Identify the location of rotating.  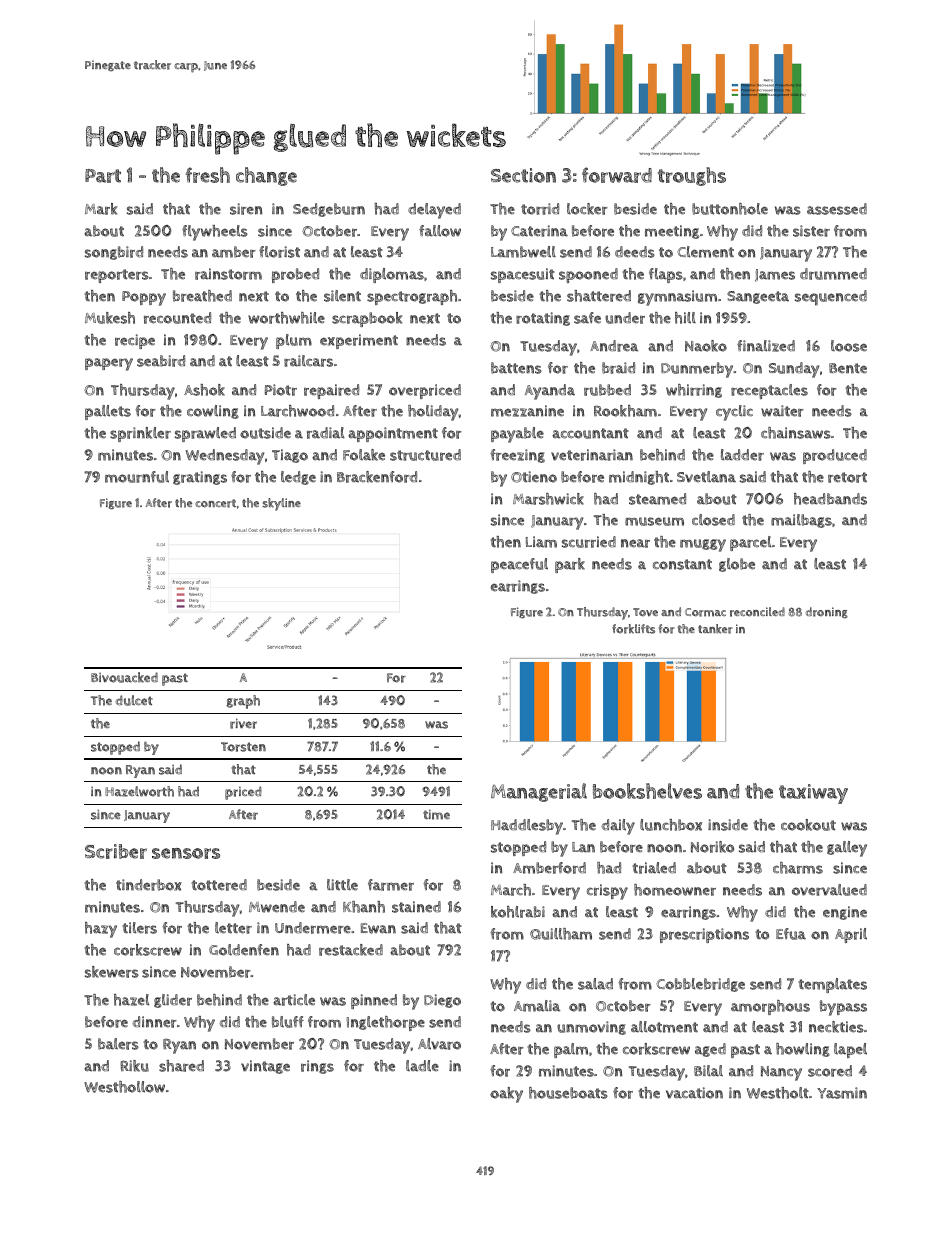
(543, 319).
